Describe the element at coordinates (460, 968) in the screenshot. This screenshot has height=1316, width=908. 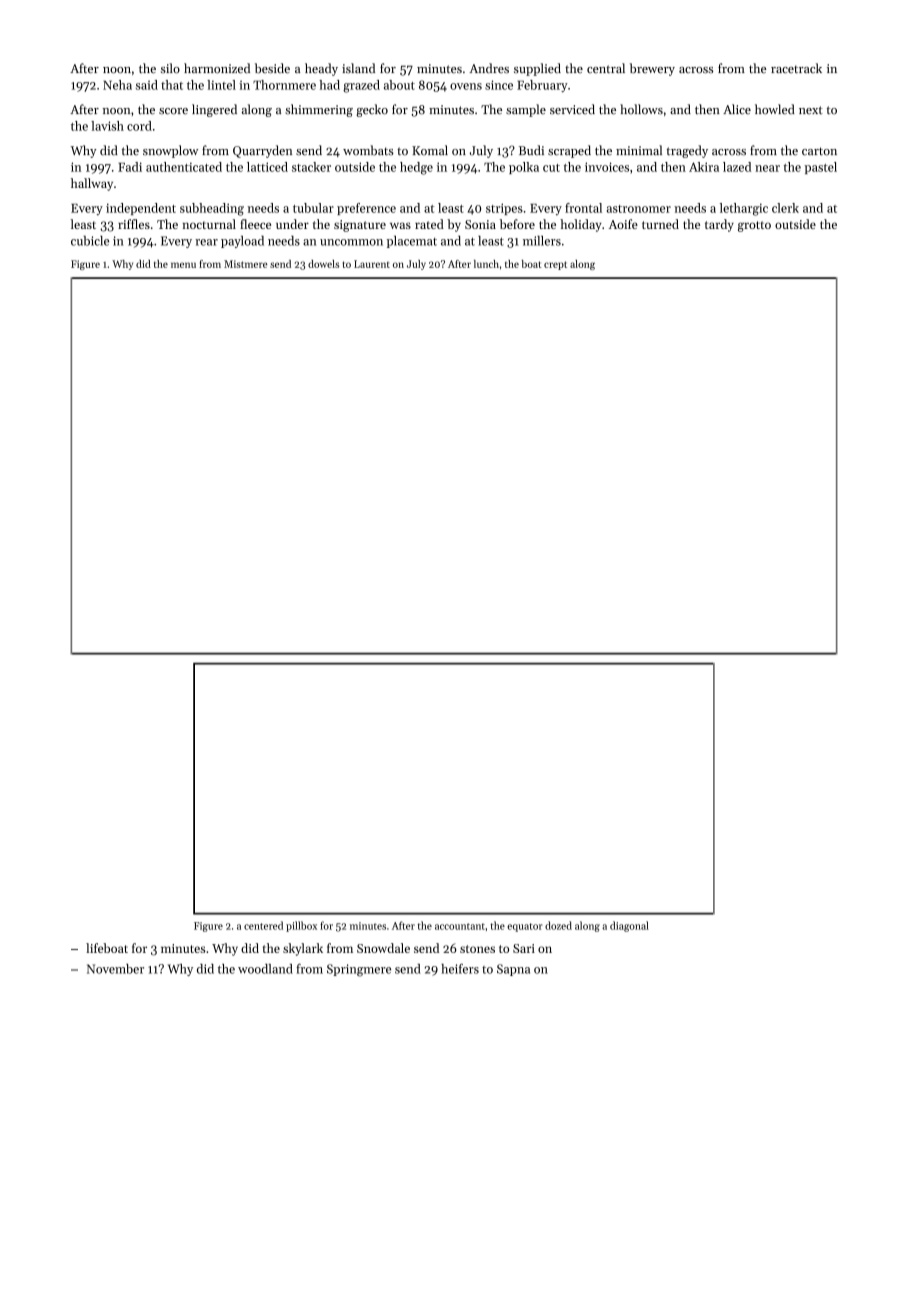
I see `heifers` at that location.
